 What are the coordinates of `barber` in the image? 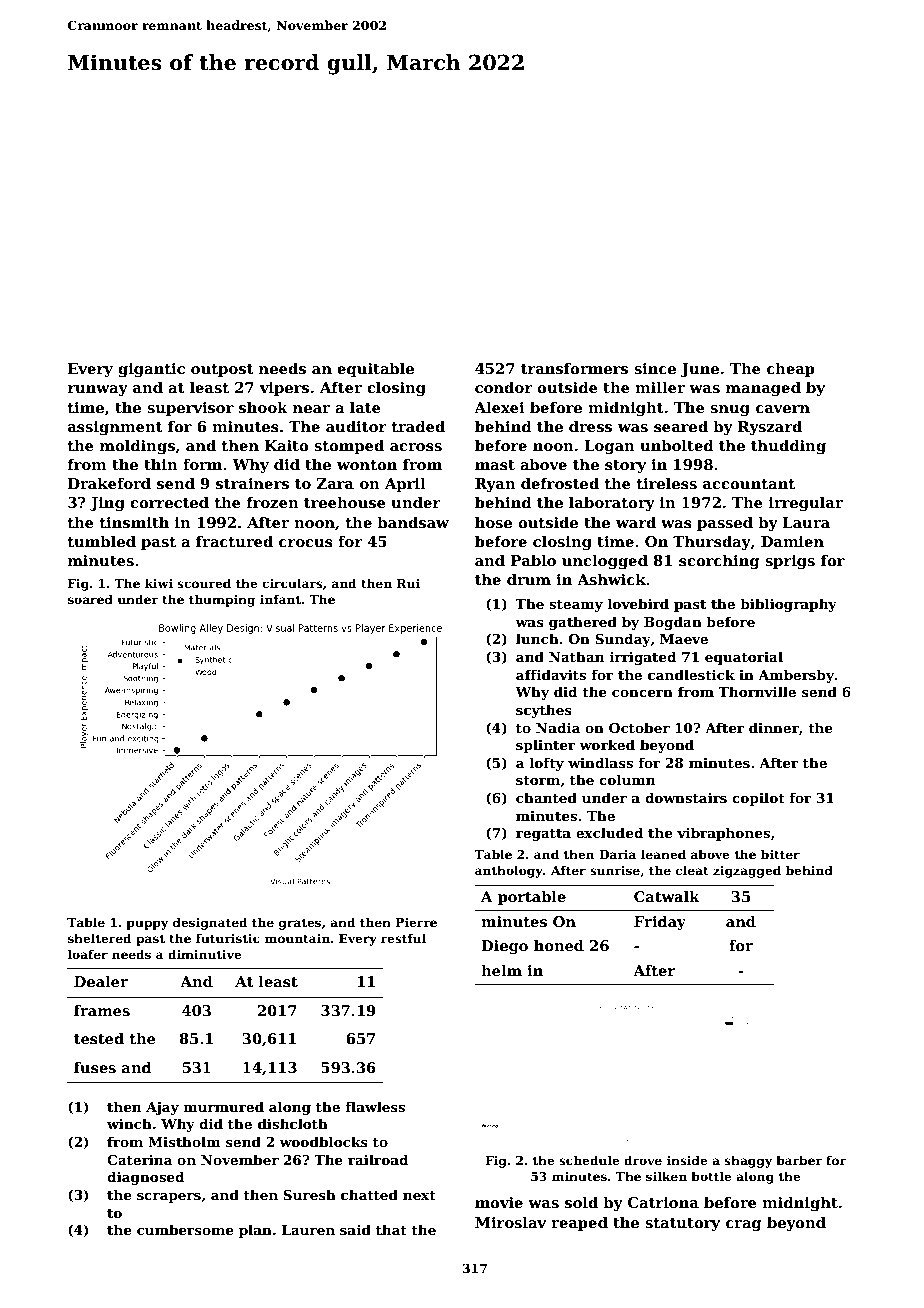 It's located at (799, 1160).
